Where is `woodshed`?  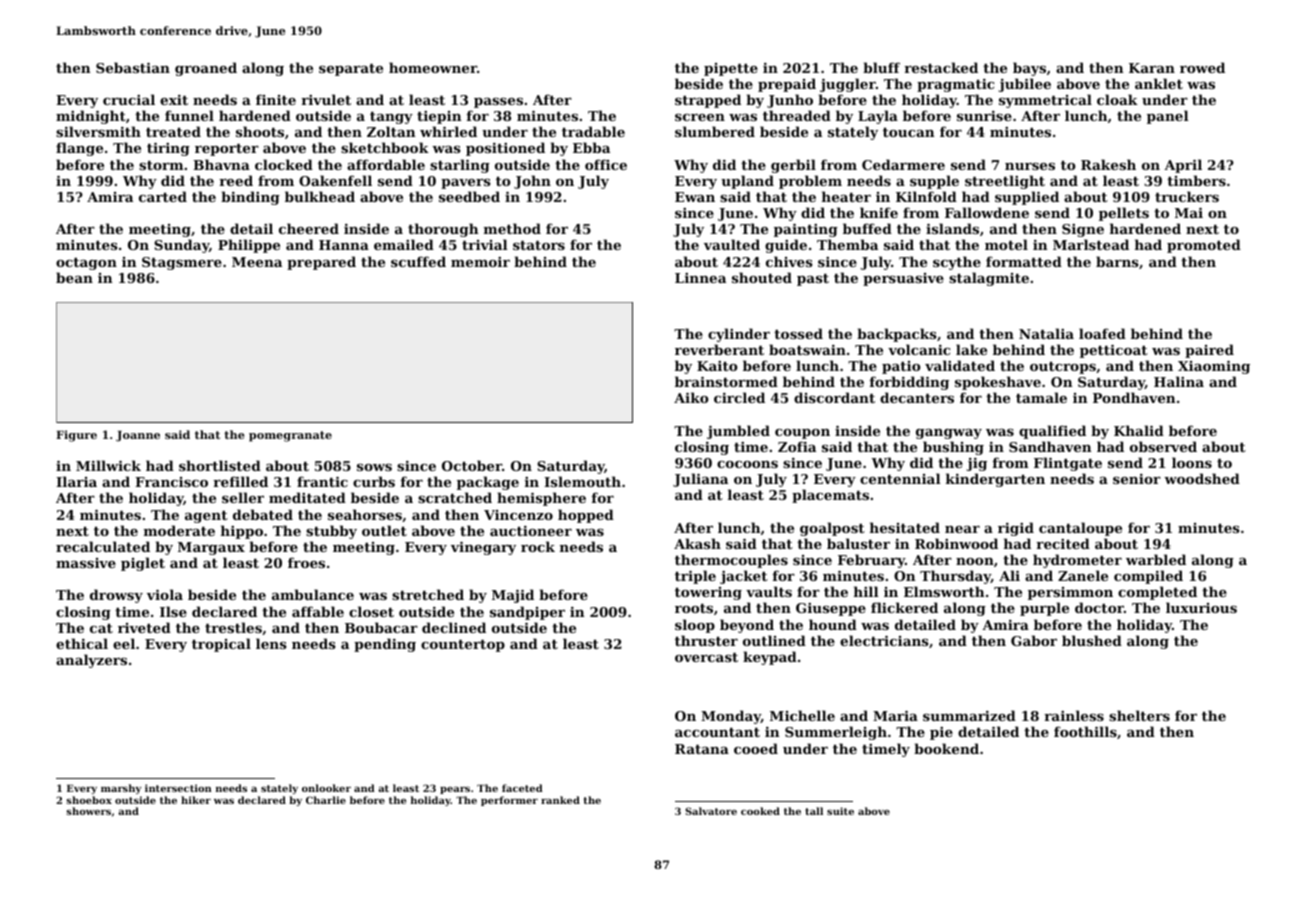
woodshed is located at coordinates (1202, 478).
